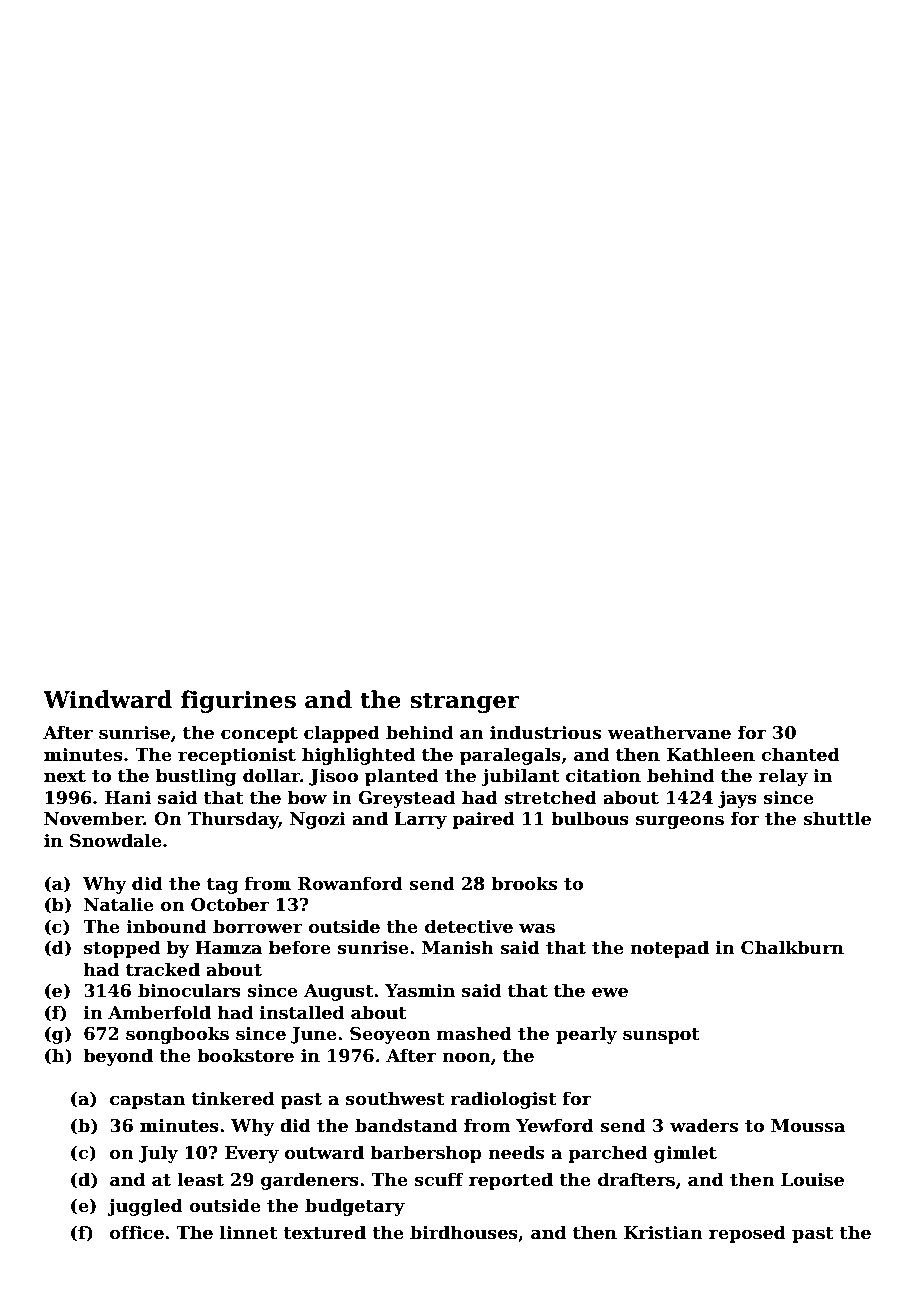 The image size is (924, 1308). I want to click on stranger, so click(465, 702).
